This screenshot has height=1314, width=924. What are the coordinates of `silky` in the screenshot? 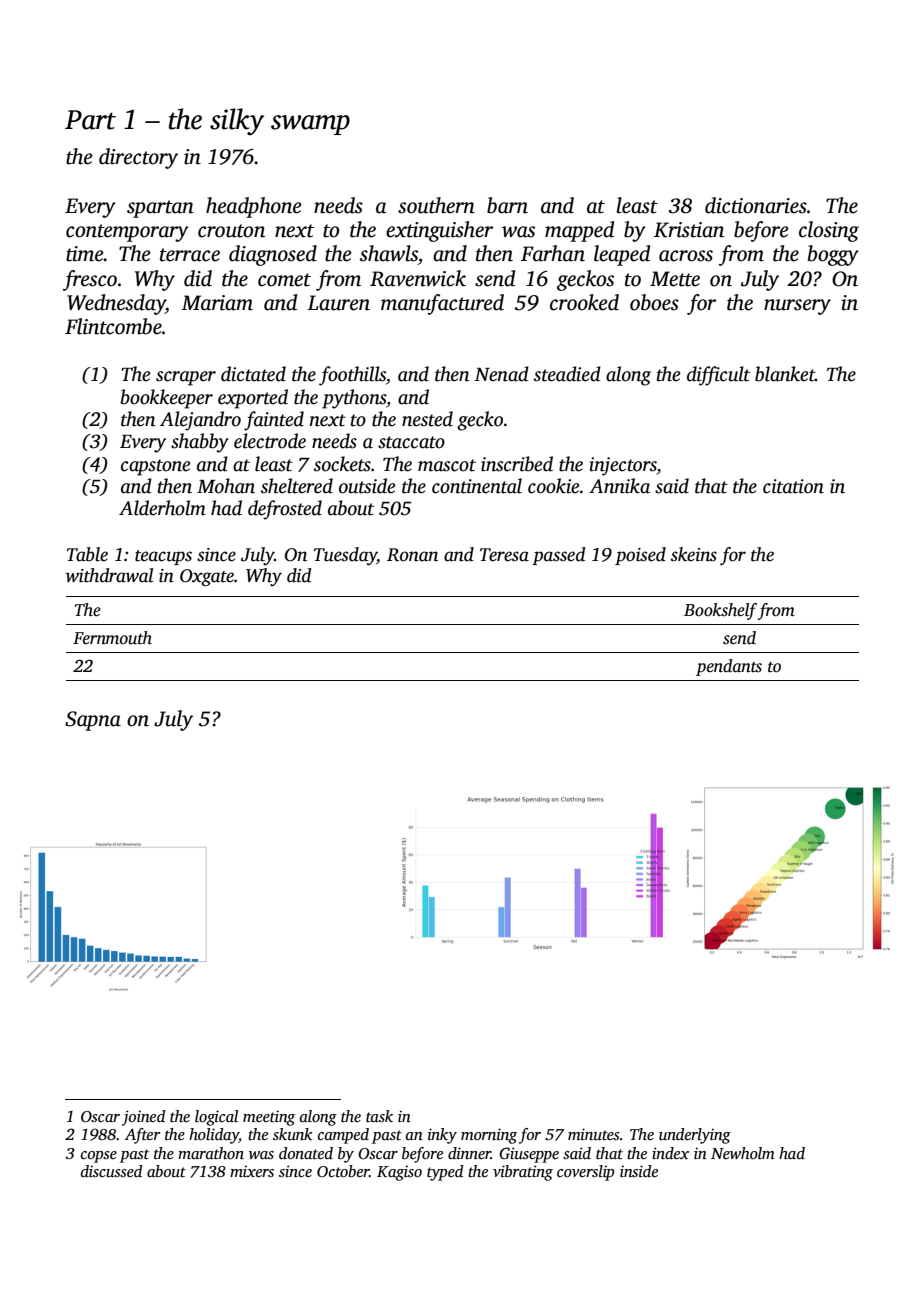 It's located at (237, 122).
